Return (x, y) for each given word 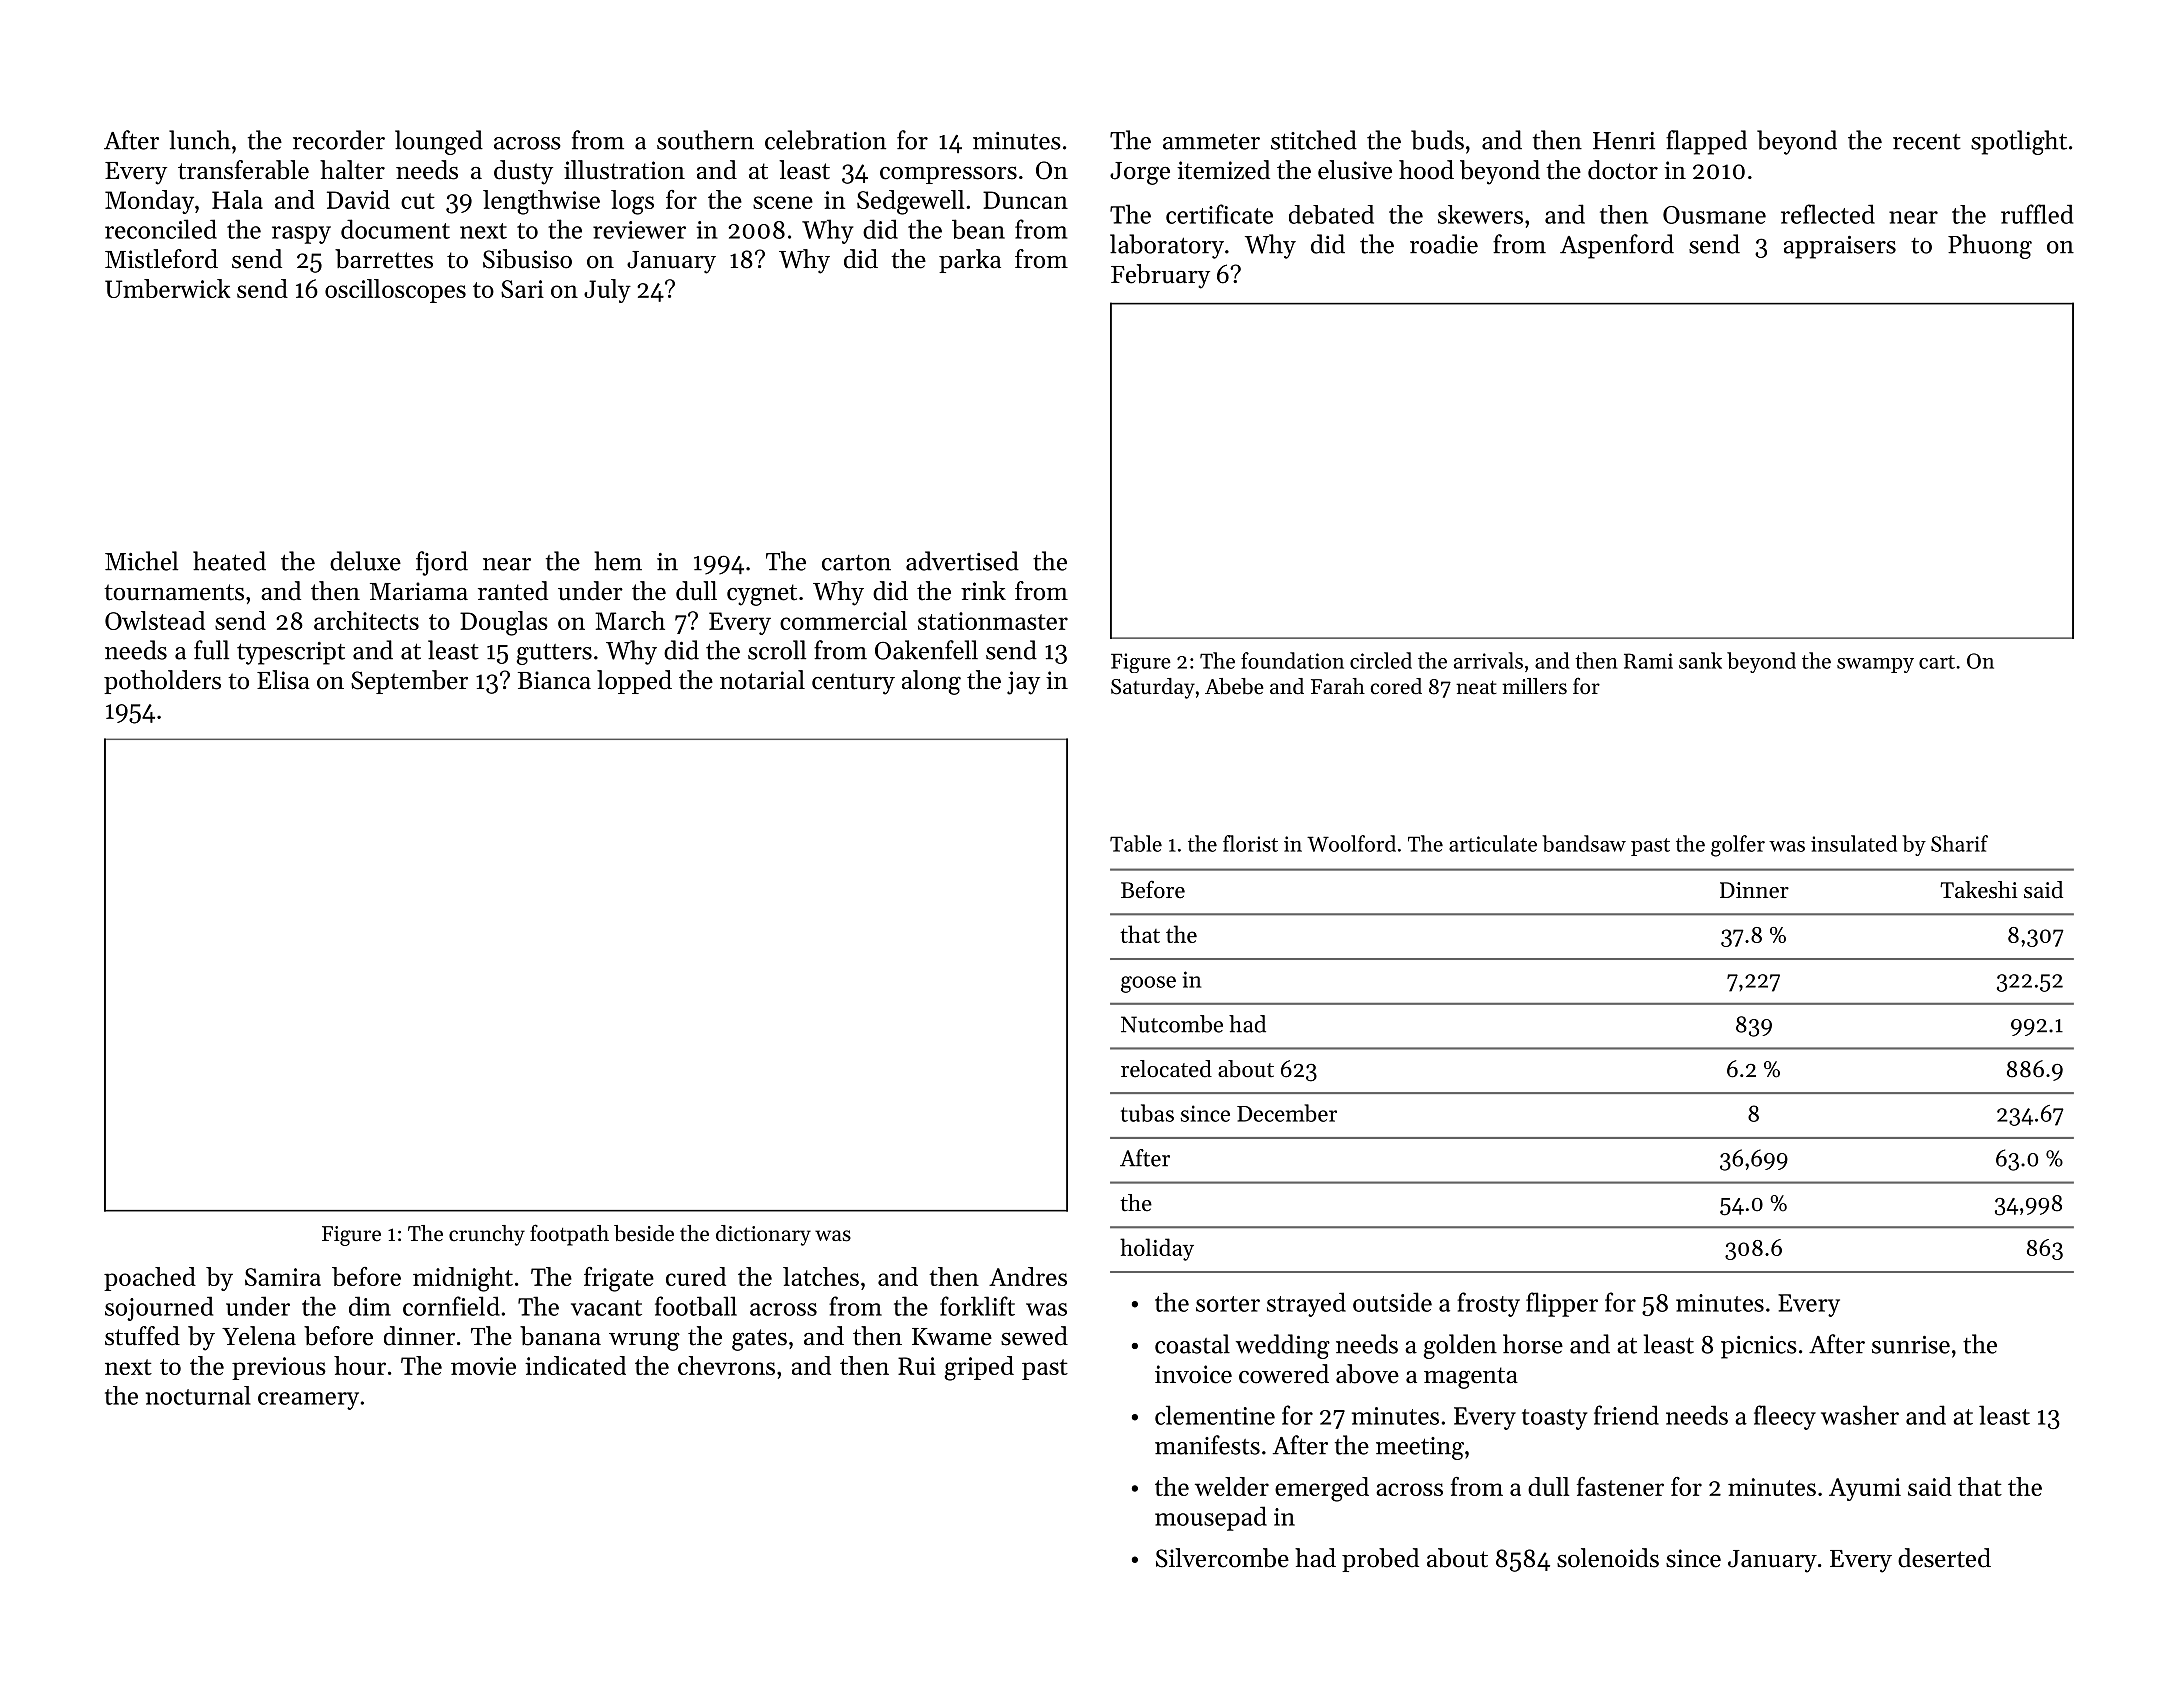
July (607, 291)
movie (483, 1366)
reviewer (639, 230)
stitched (1314, 140)
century (853, 684)
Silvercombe (1222, 1558)
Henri (1624, 141)
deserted (1944, 1558)
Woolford (1351, 843)
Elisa (283, 680)
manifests (1207, 1445)
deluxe (365, 561)
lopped (634, 682)
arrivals (1488, 660)
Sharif (1959, 843)
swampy (1875, 665)
